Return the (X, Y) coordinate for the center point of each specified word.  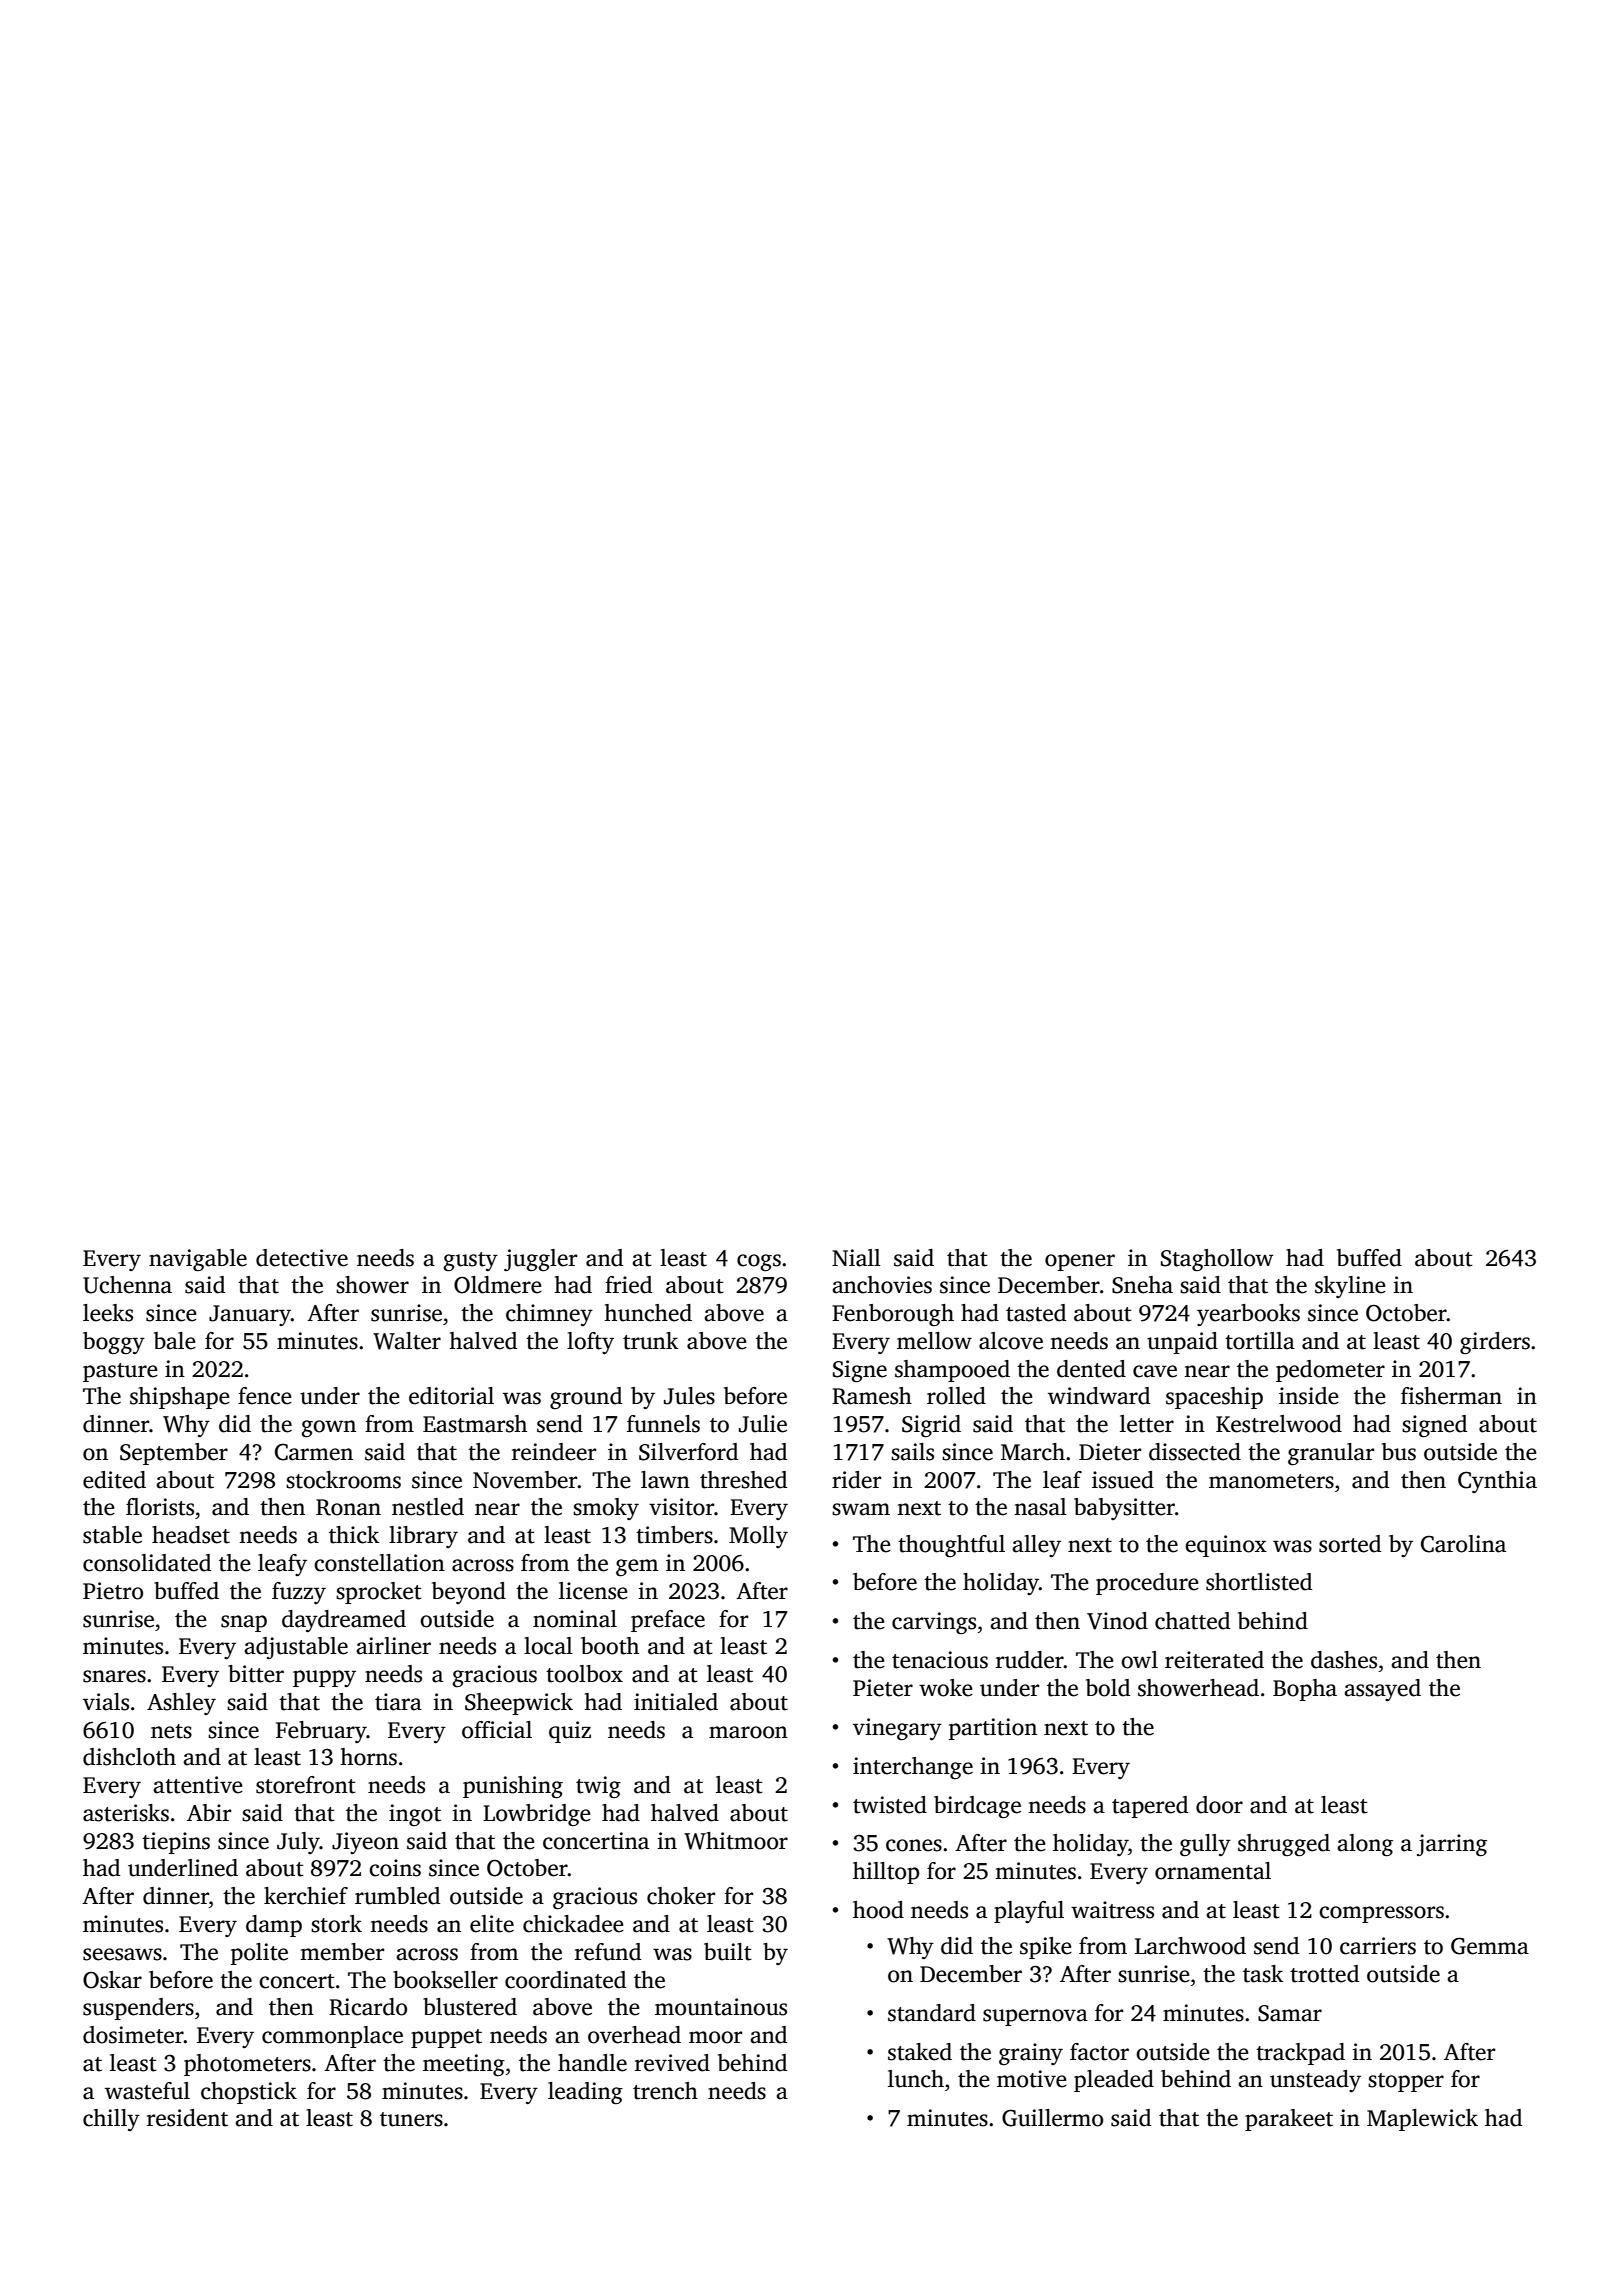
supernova (1035, 2017)
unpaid (1182, 1343)
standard (932, 2013)
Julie (763, 1424)
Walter (407, 1341)
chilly (111, 2120)
